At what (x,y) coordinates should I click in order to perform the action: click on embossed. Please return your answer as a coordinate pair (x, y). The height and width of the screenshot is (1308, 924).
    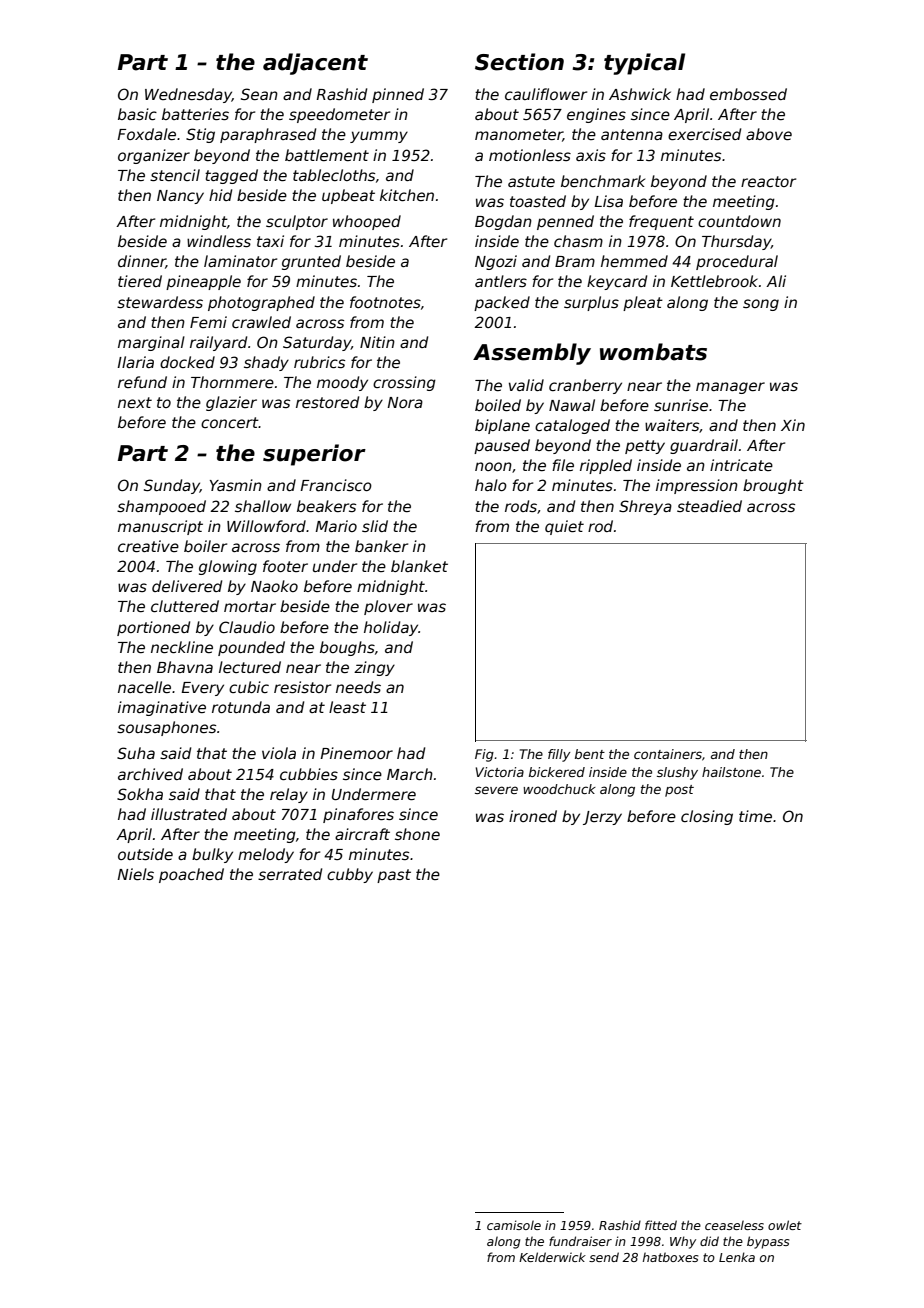
    Looking at the image, I should click on (748, 94).
